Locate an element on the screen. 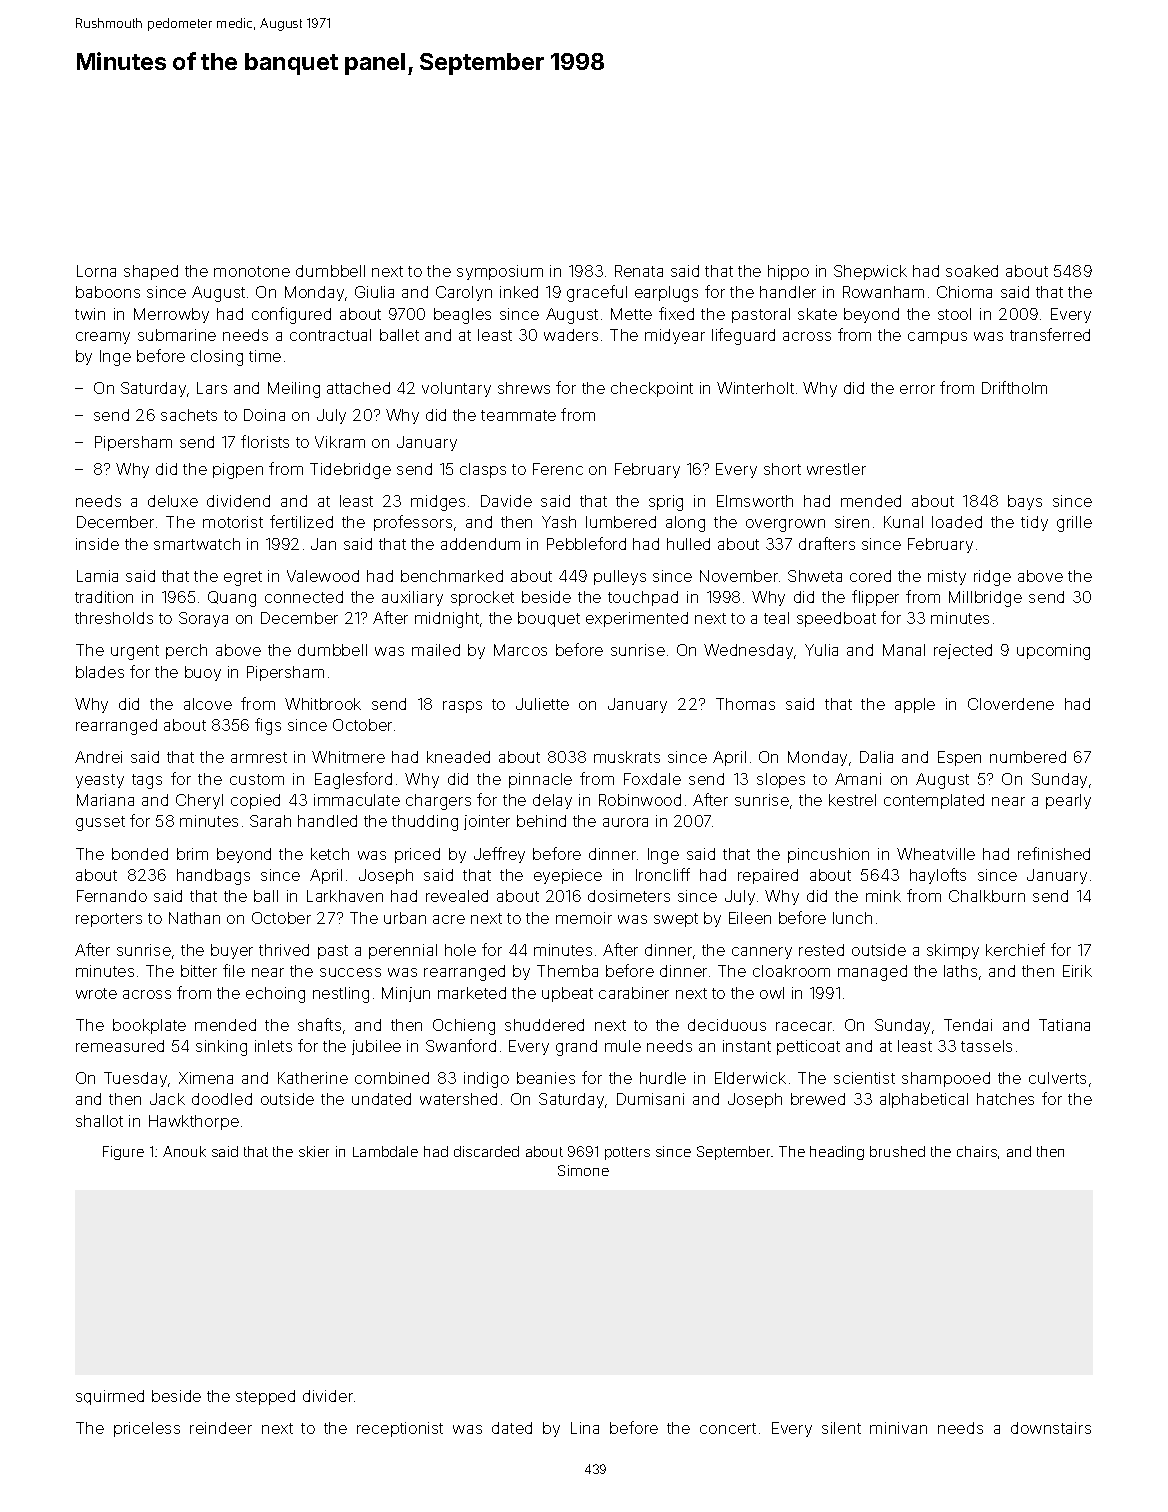  refinished is located at coordinates (1054, 853).
